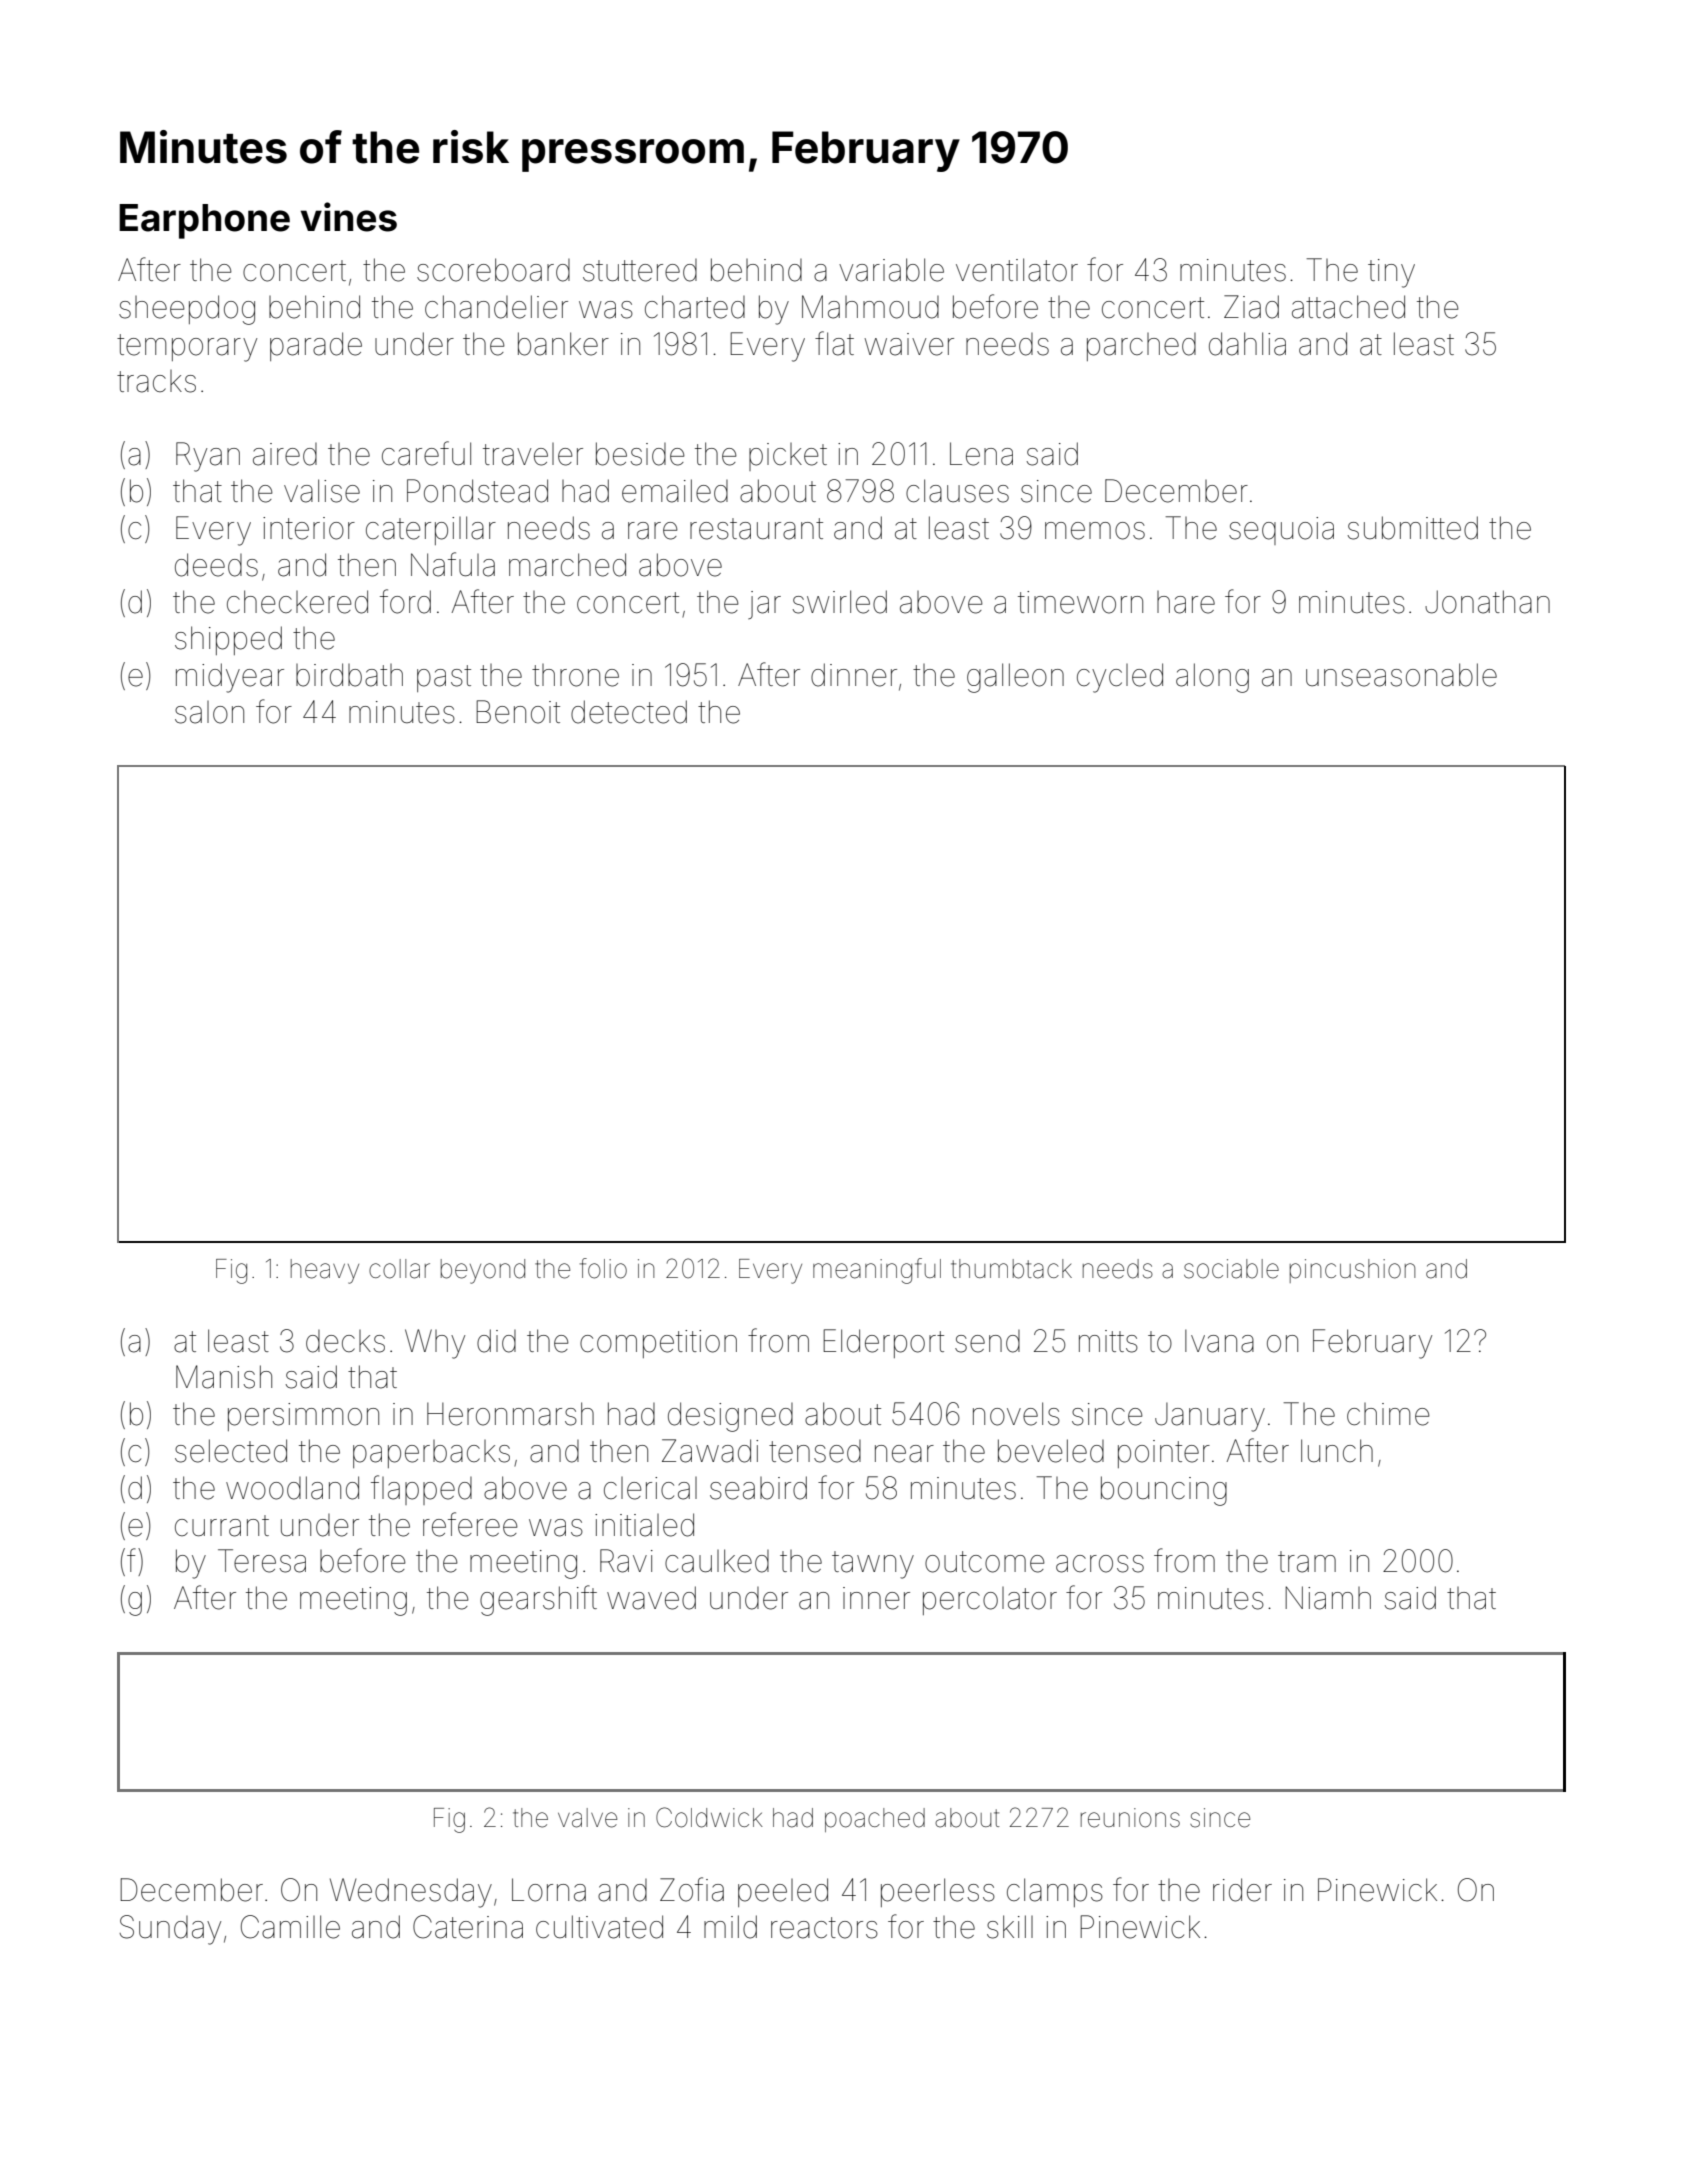 This page has height=2178, width=1683. What do you see at coordinates (603, 1268) in the page?
I see `folio` at bounding box center [603, 1268].
